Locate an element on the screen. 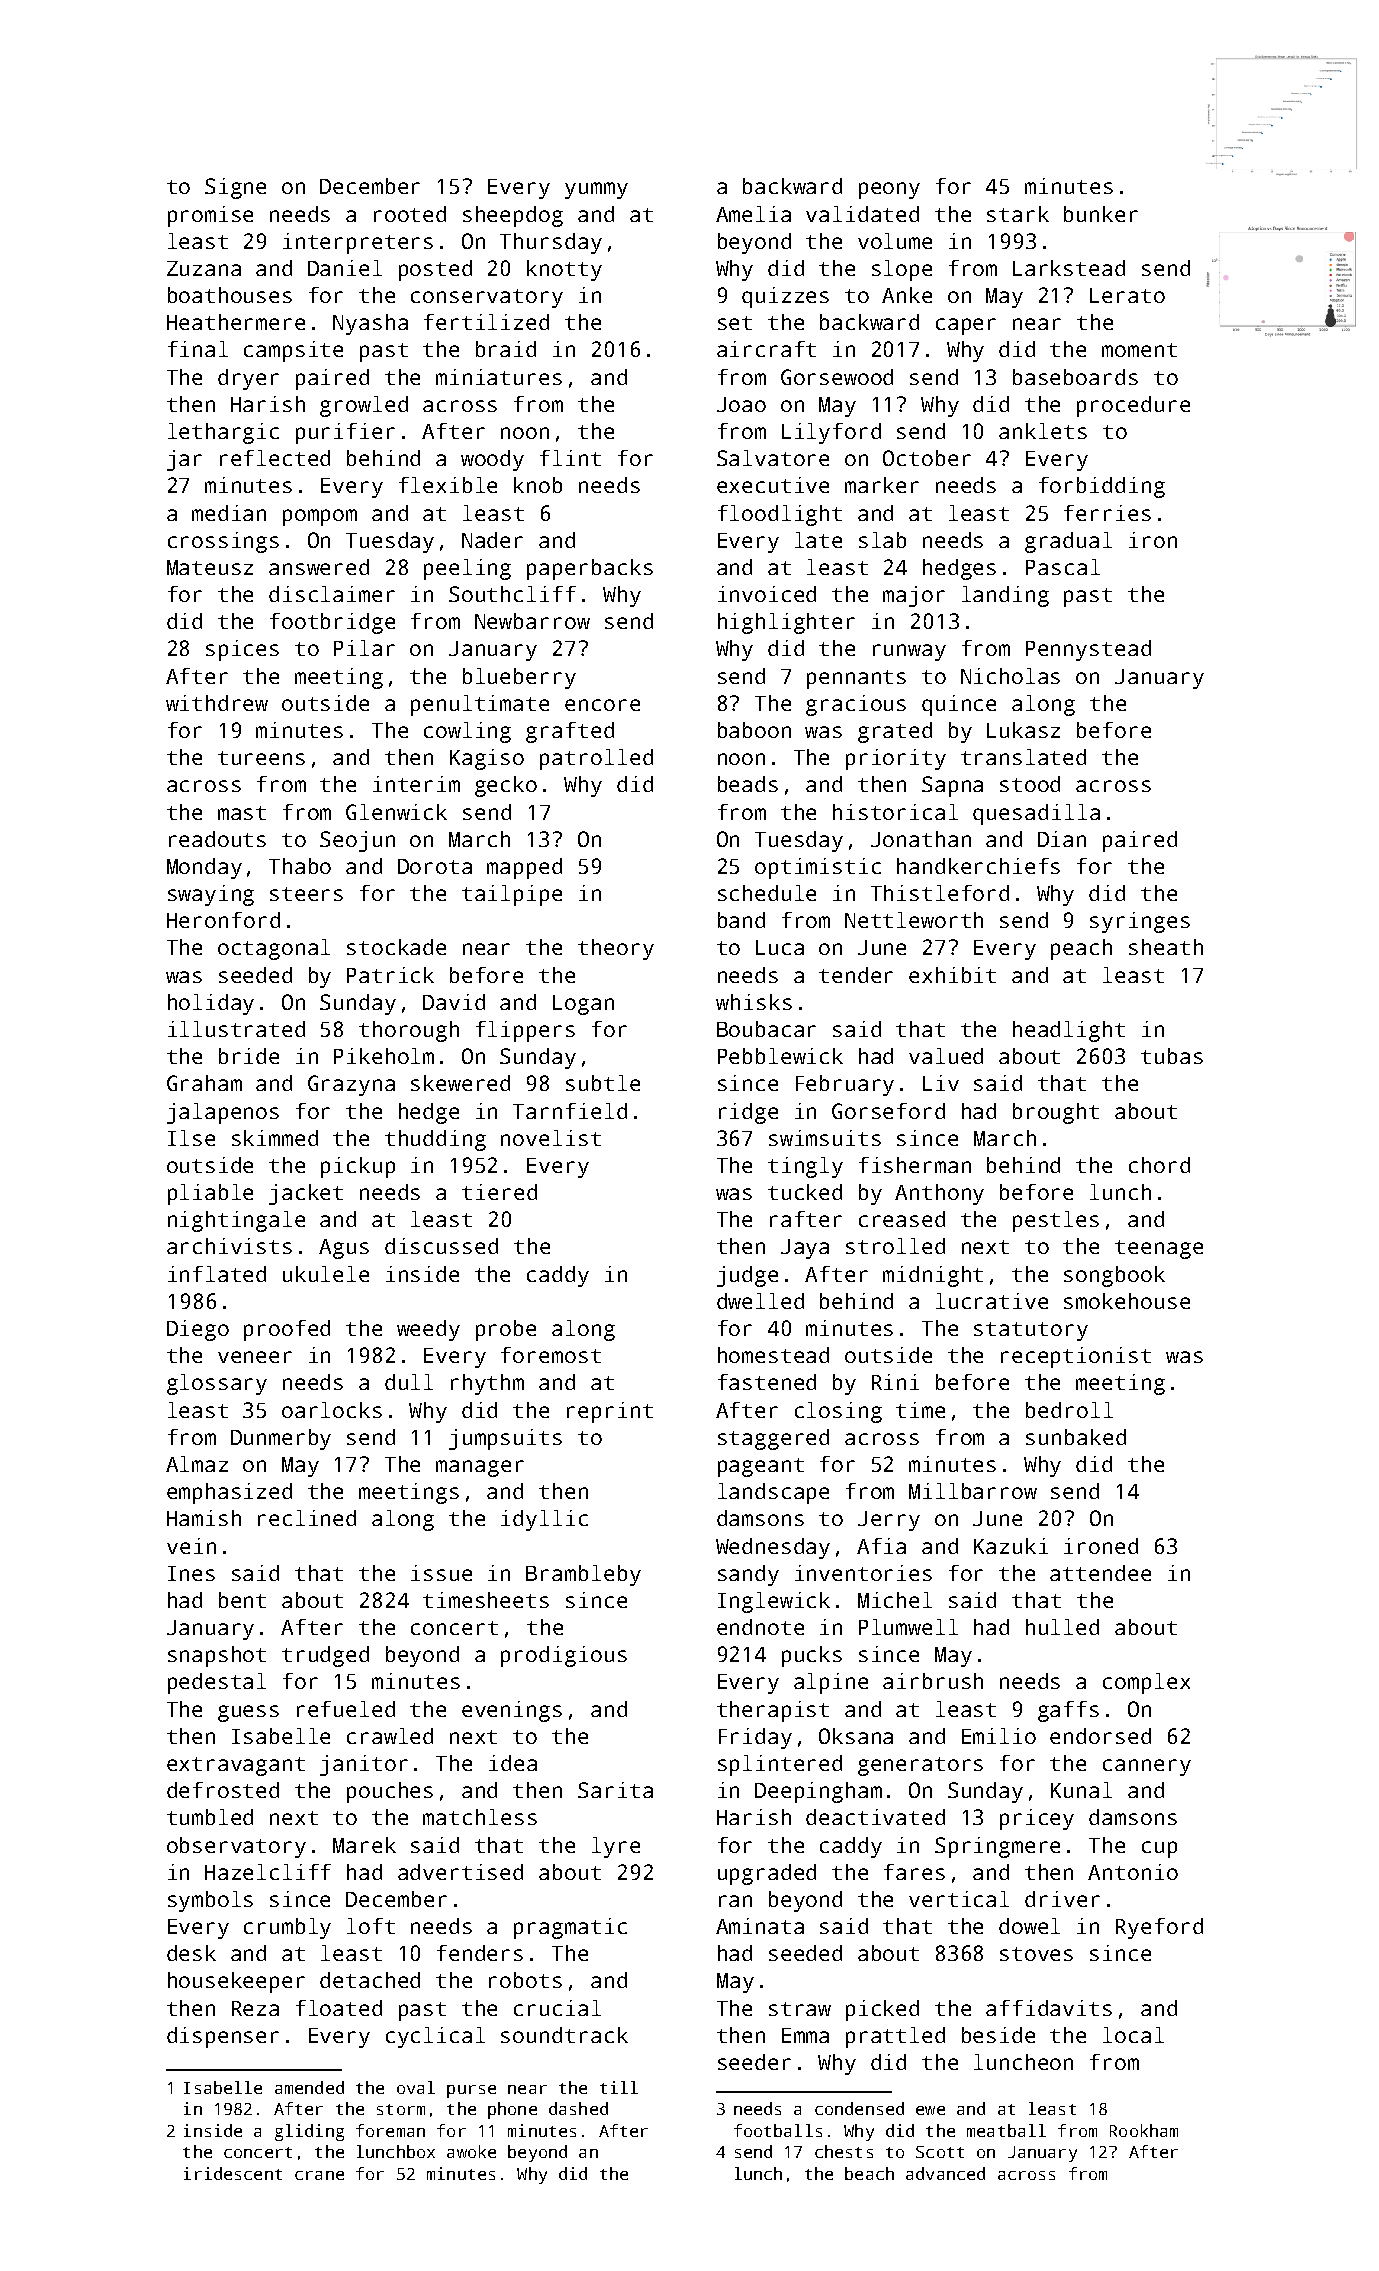 This screenshot has height=2271, width=1379. miniatures is located at coordinates (499, 377).
